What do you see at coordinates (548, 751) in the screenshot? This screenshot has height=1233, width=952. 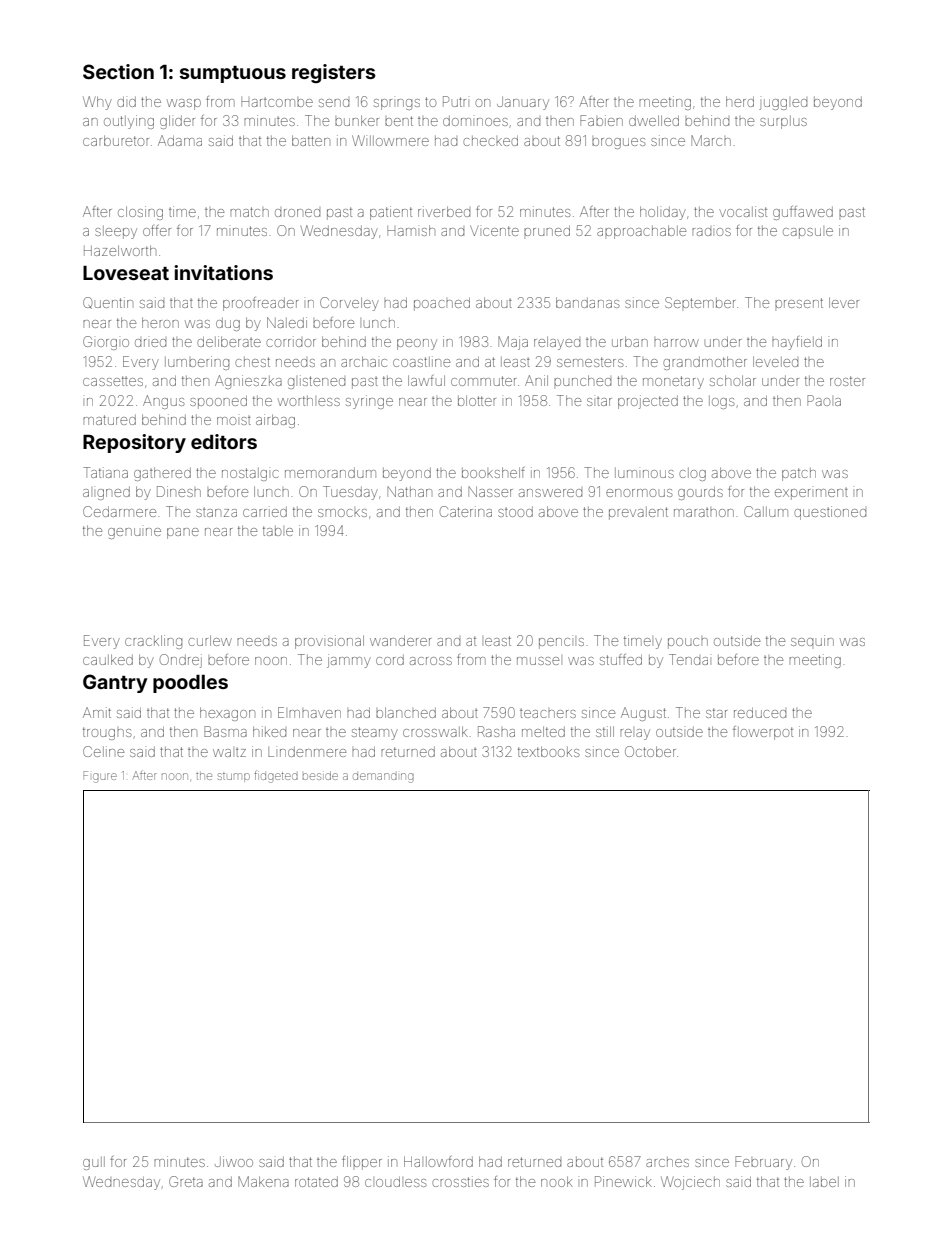 I see `textbooks` at bounding box center [548, 751].
